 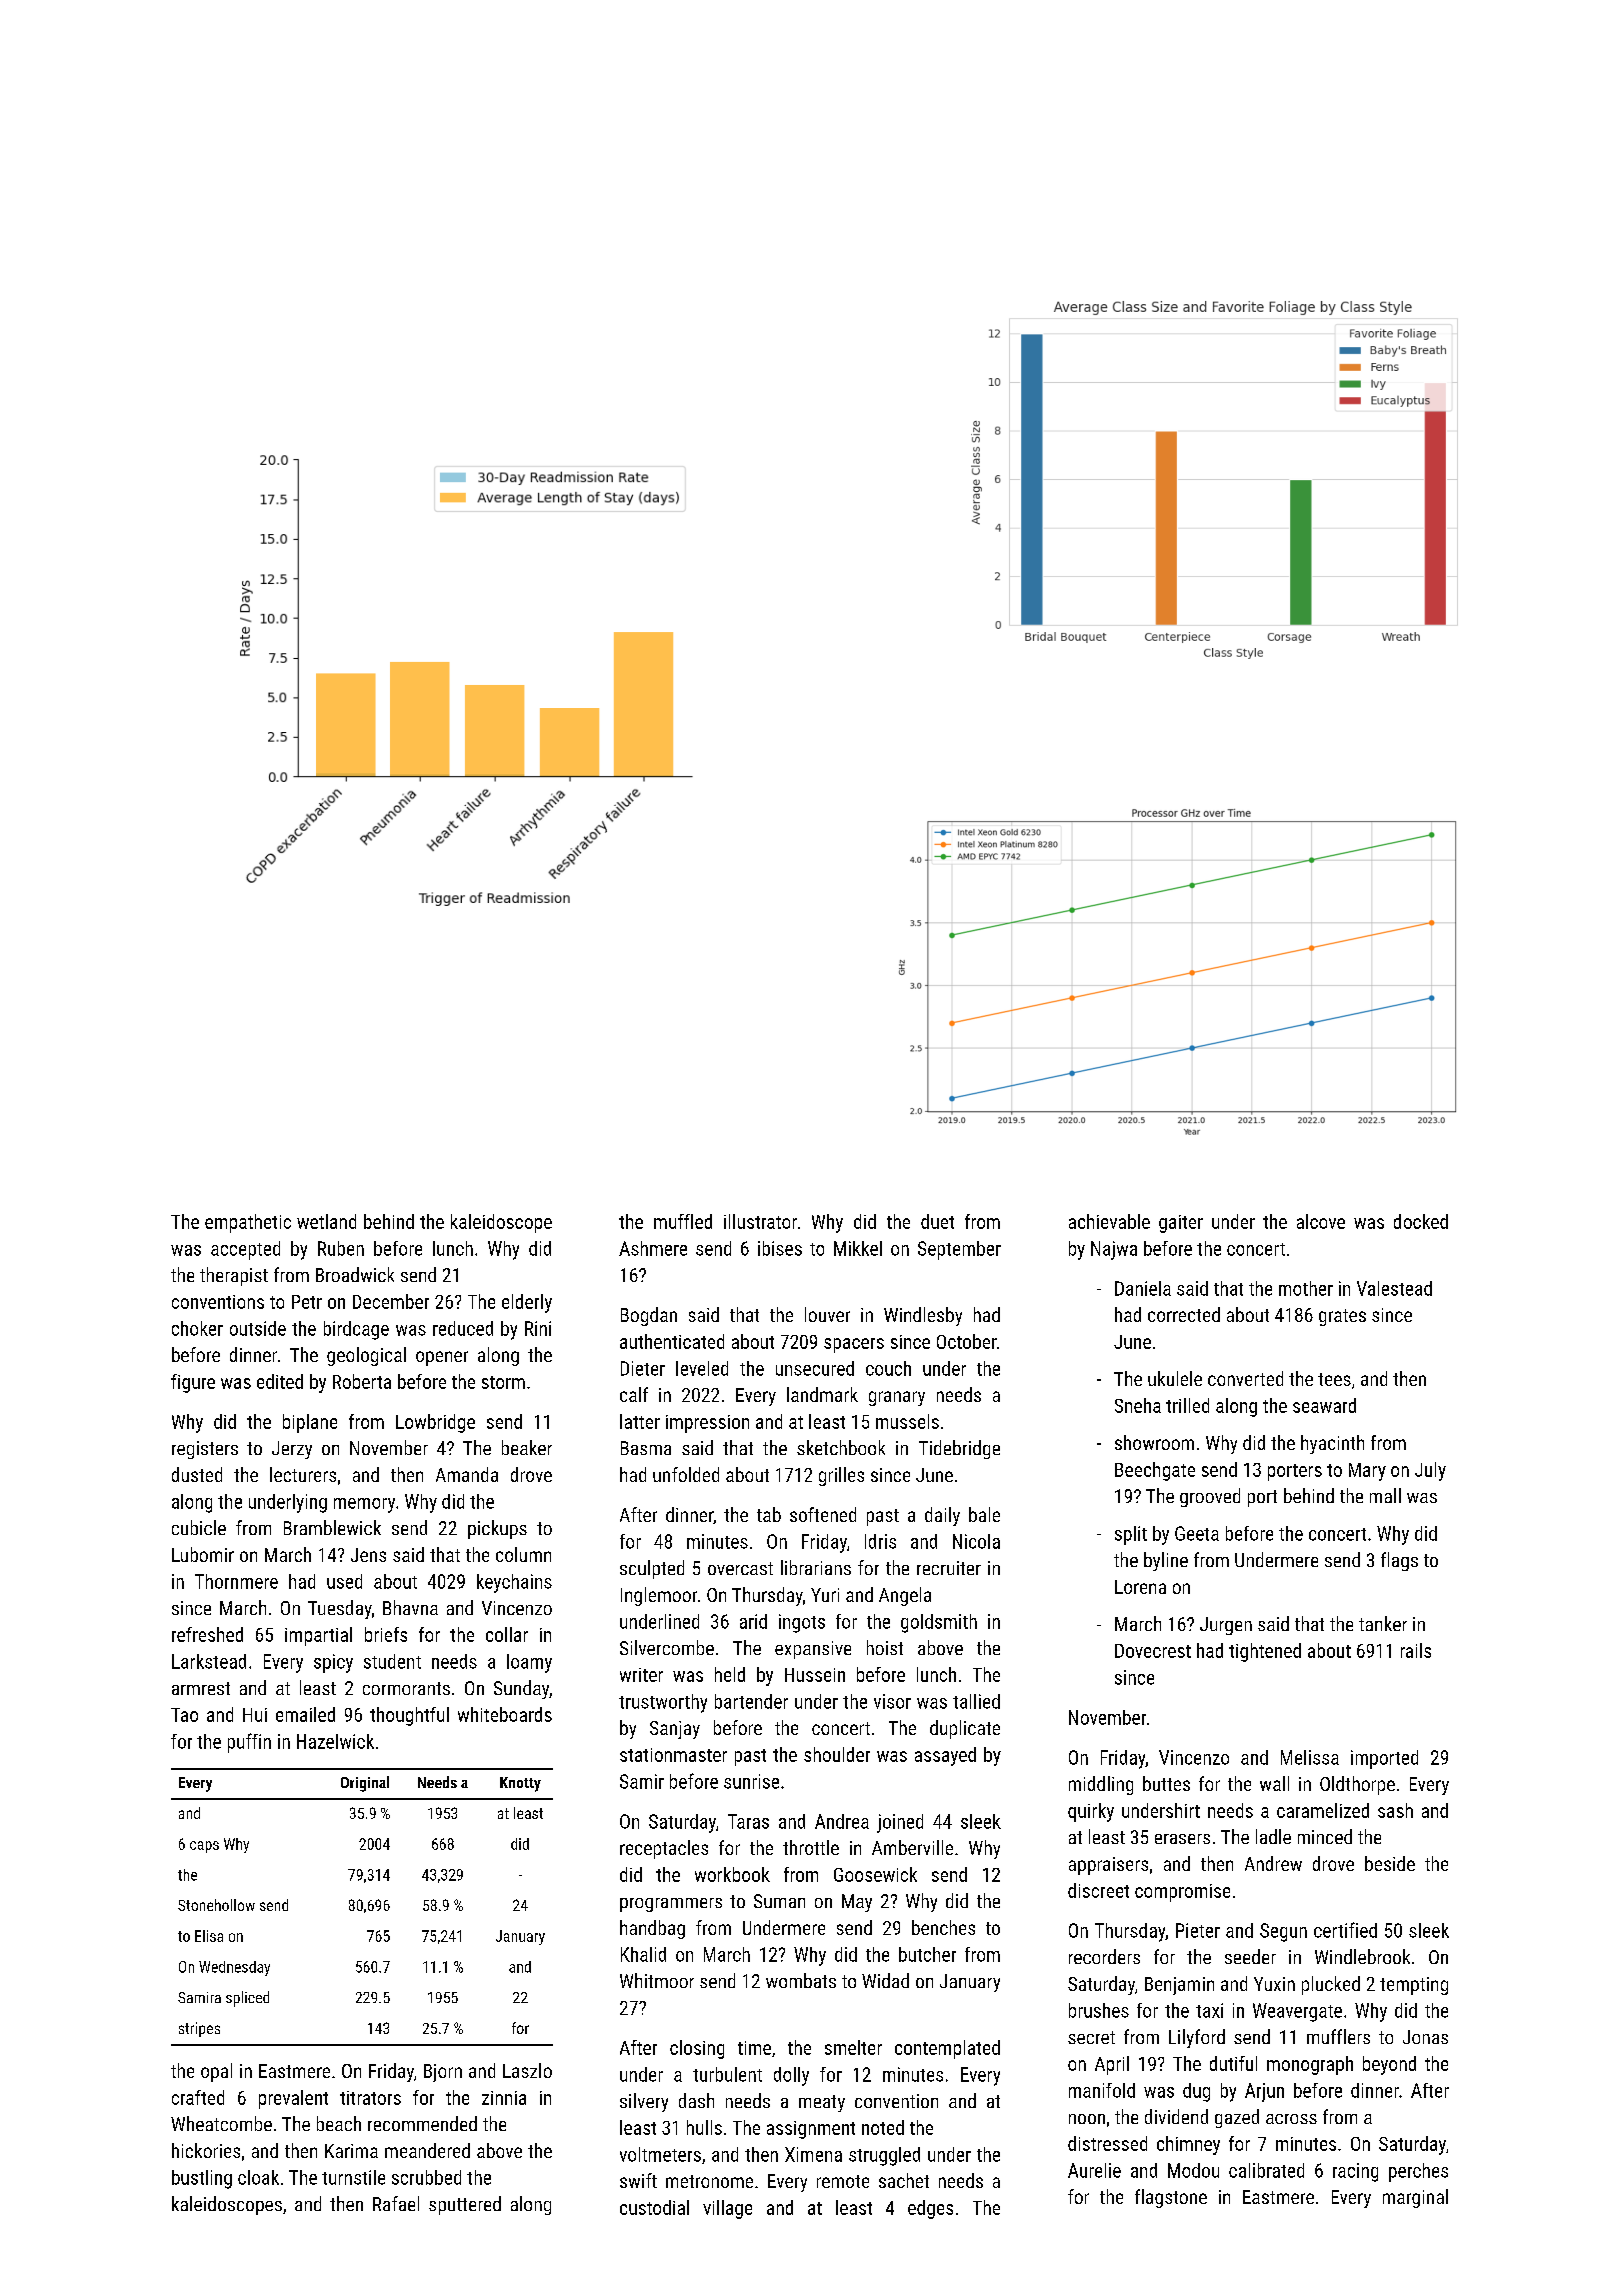 I want to click on duet, so click(x=937, y=1221).
